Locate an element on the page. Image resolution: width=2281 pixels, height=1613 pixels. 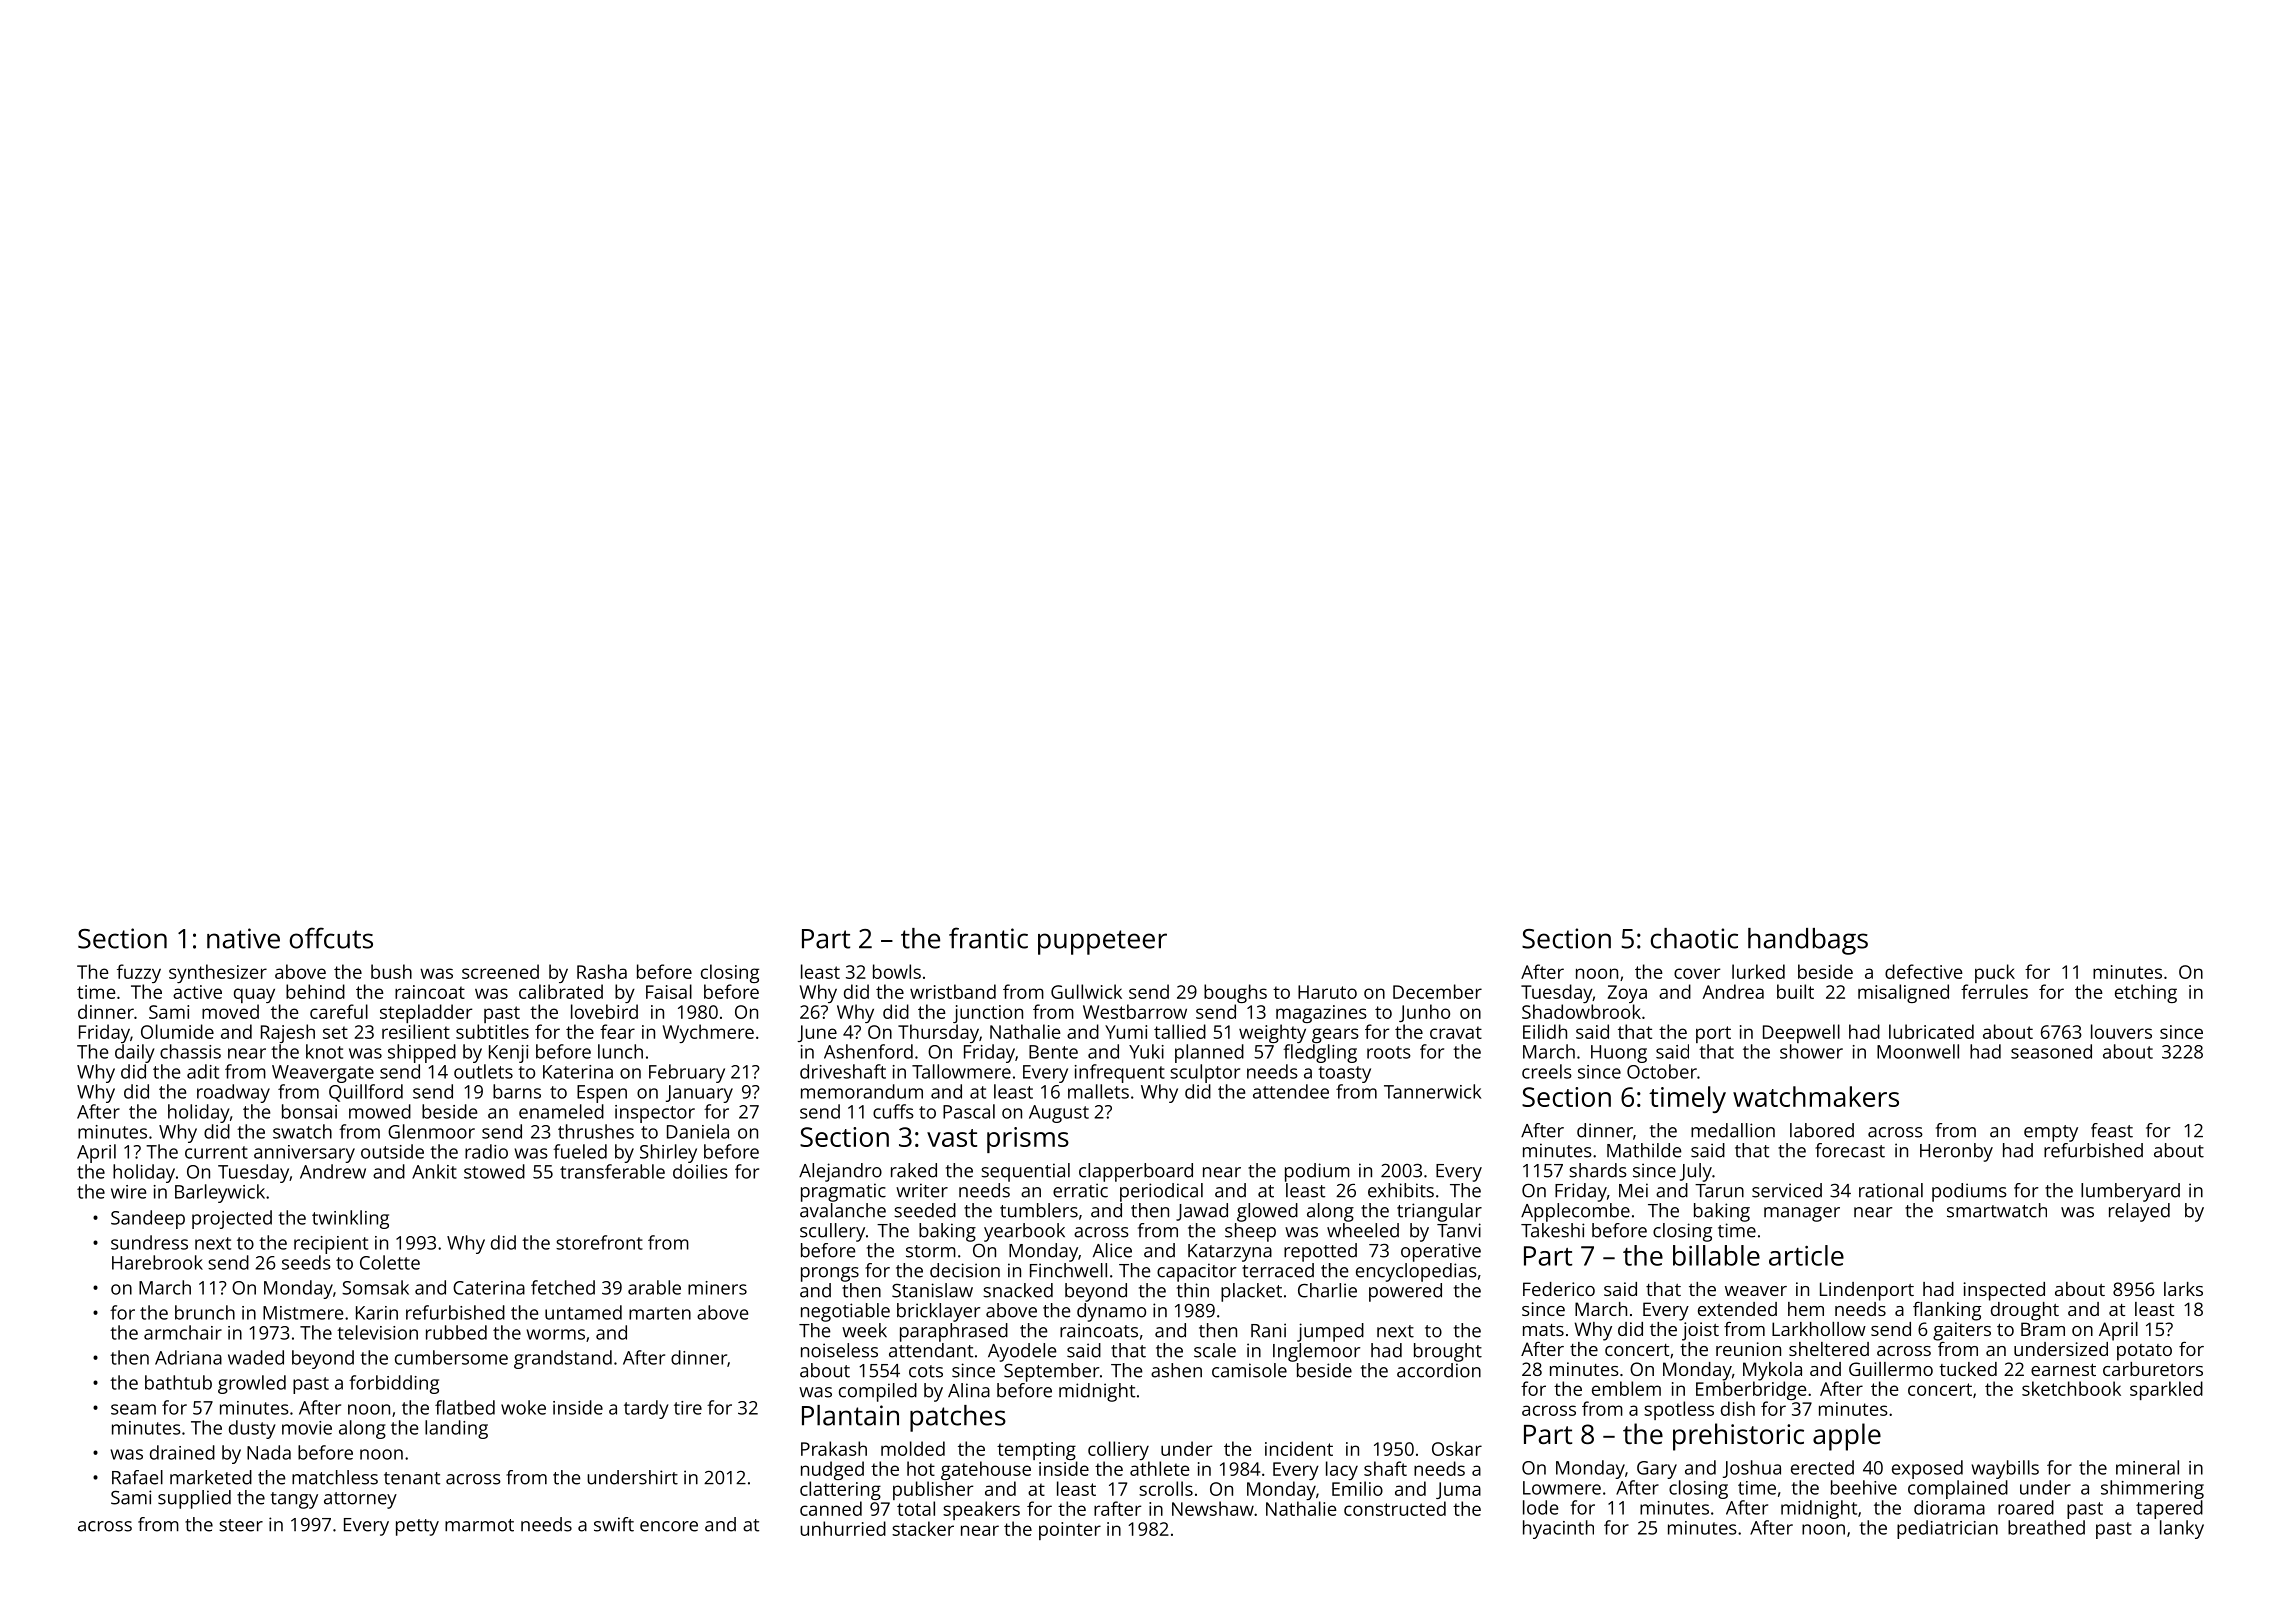
larks is located at coordinates (2183, 1289).
